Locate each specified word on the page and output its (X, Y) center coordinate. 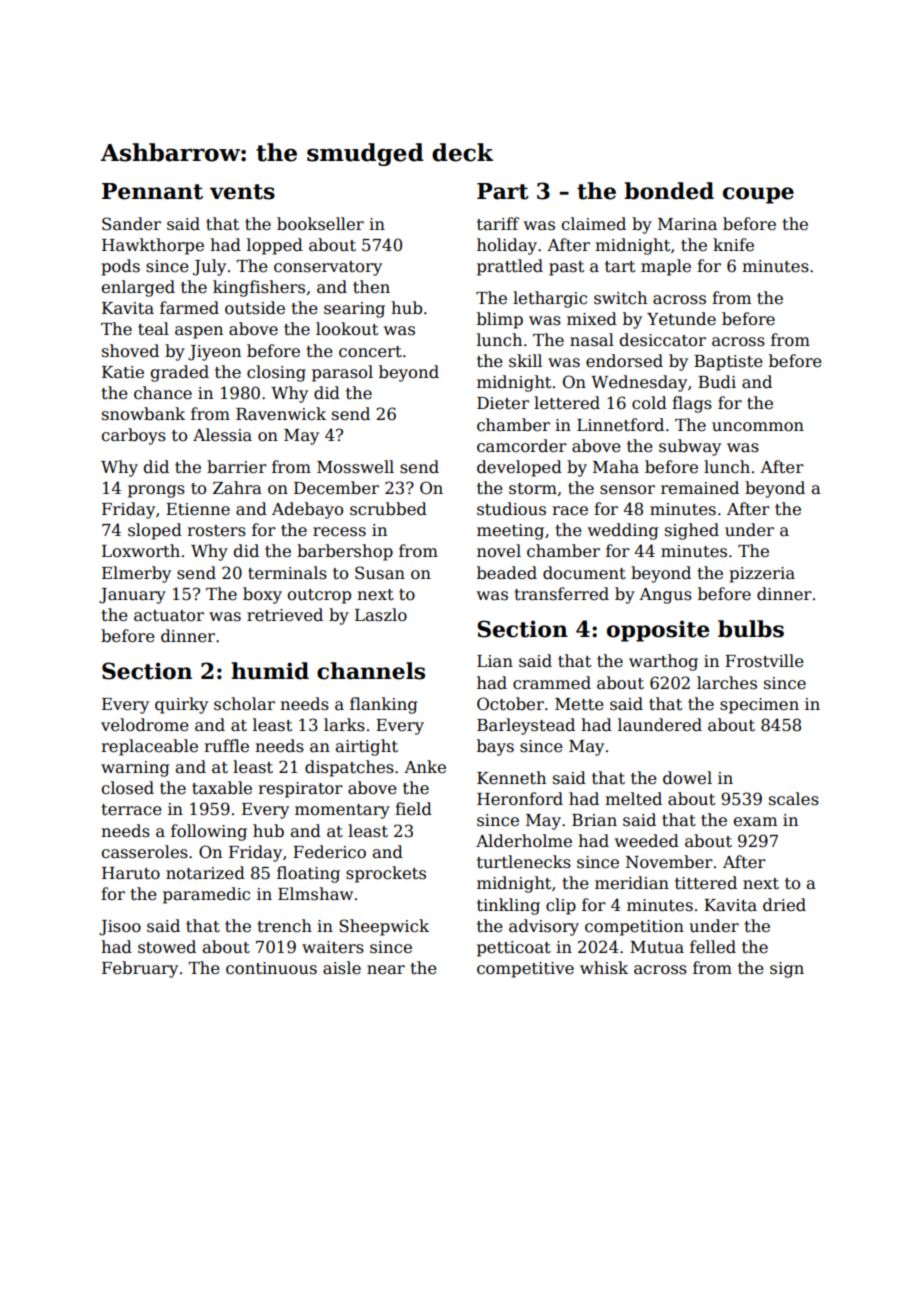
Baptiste (728, 363)
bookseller (320, 224)
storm (533, 489)
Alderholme (524, 841)
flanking (384, 705)
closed (128, 788)
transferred (561, 594)
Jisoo (120, 928)
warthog (663, 662)
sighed (692, 531)
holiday (507, 246)
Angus (665, 596)
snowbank (143, 414)
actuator (169, 616)
